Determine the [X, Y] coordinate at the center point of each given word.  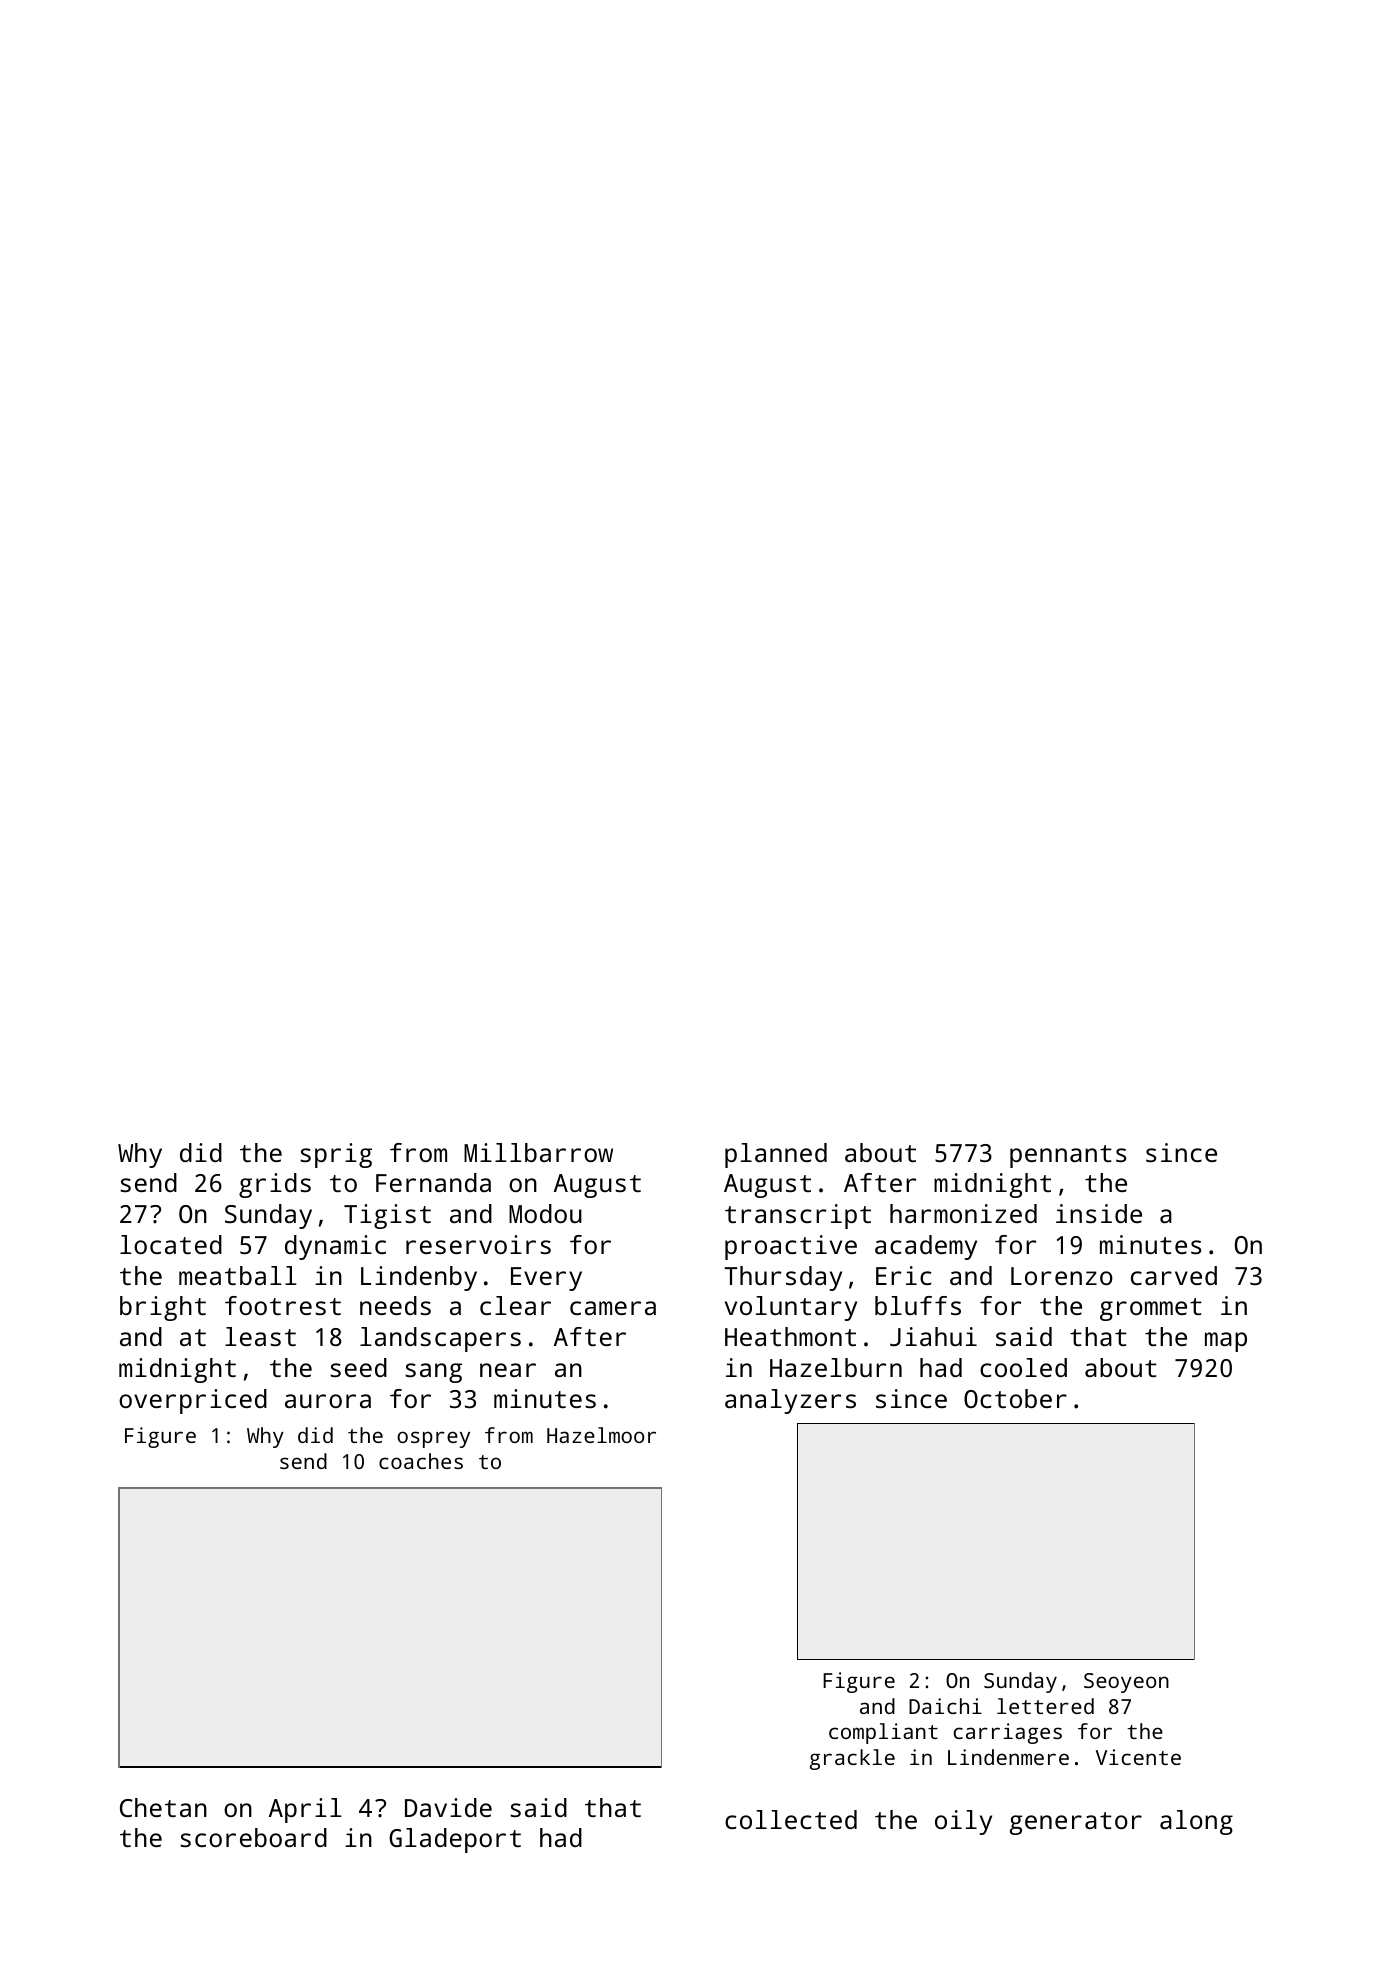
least [260, 1336]
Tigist [387, 1216]
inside [1099, 1213]
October [1015, 1398]
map [1226, 1342]
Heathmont [790, 1336]
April [305, 1810]
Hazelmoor [601, 1435]
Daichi [945, 1706]
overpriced [193, 1401]
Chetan [163, 1807]
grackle [852, 1759]
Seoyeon [1126, 1683]
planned [776, 1155]
